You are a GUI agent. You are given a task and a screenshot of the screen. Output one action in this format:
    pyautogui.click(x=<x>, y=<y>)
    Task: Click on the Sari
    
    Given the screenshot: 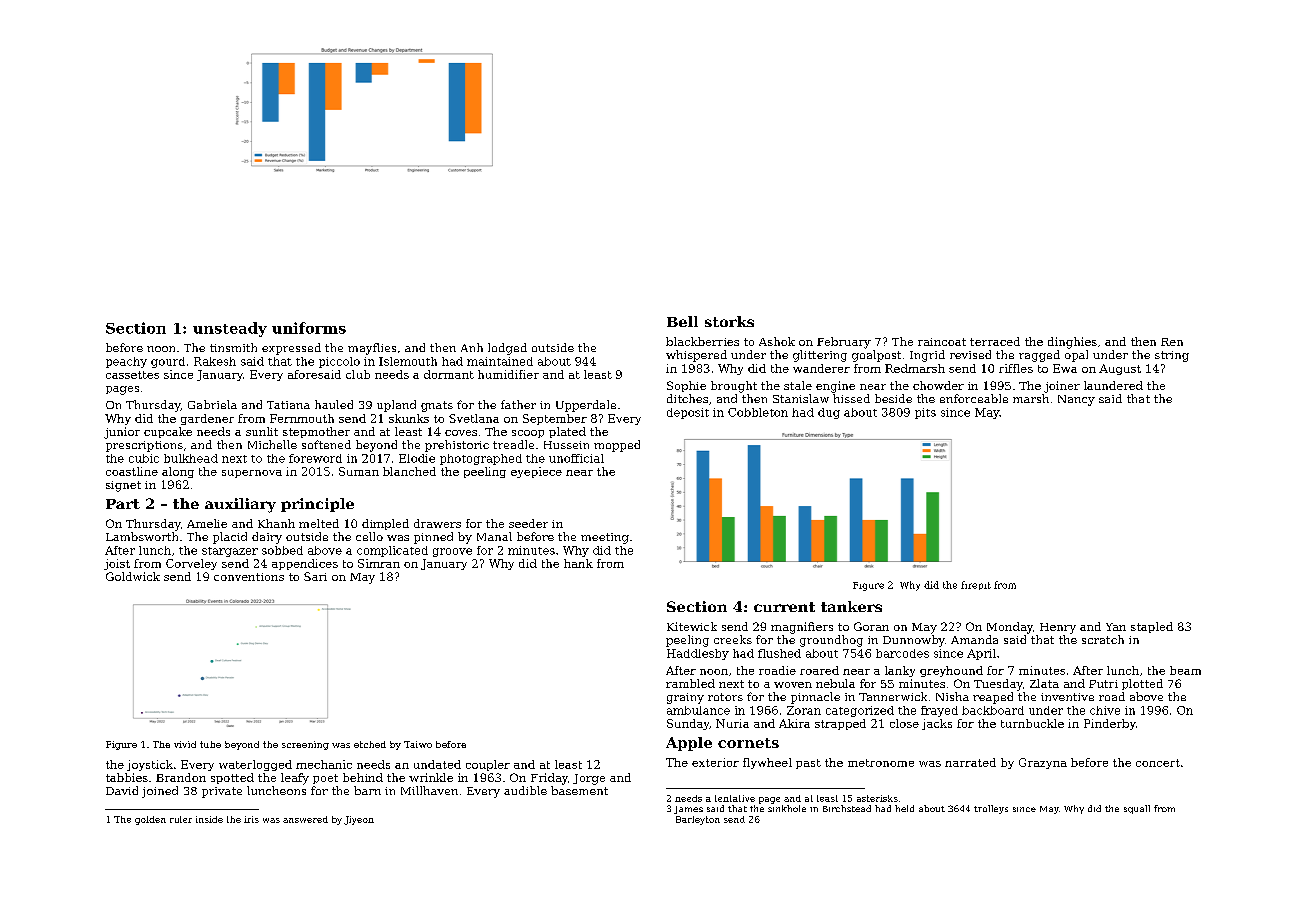 What is the action you would take?
    pyautogui.click(x=315, y=576)
